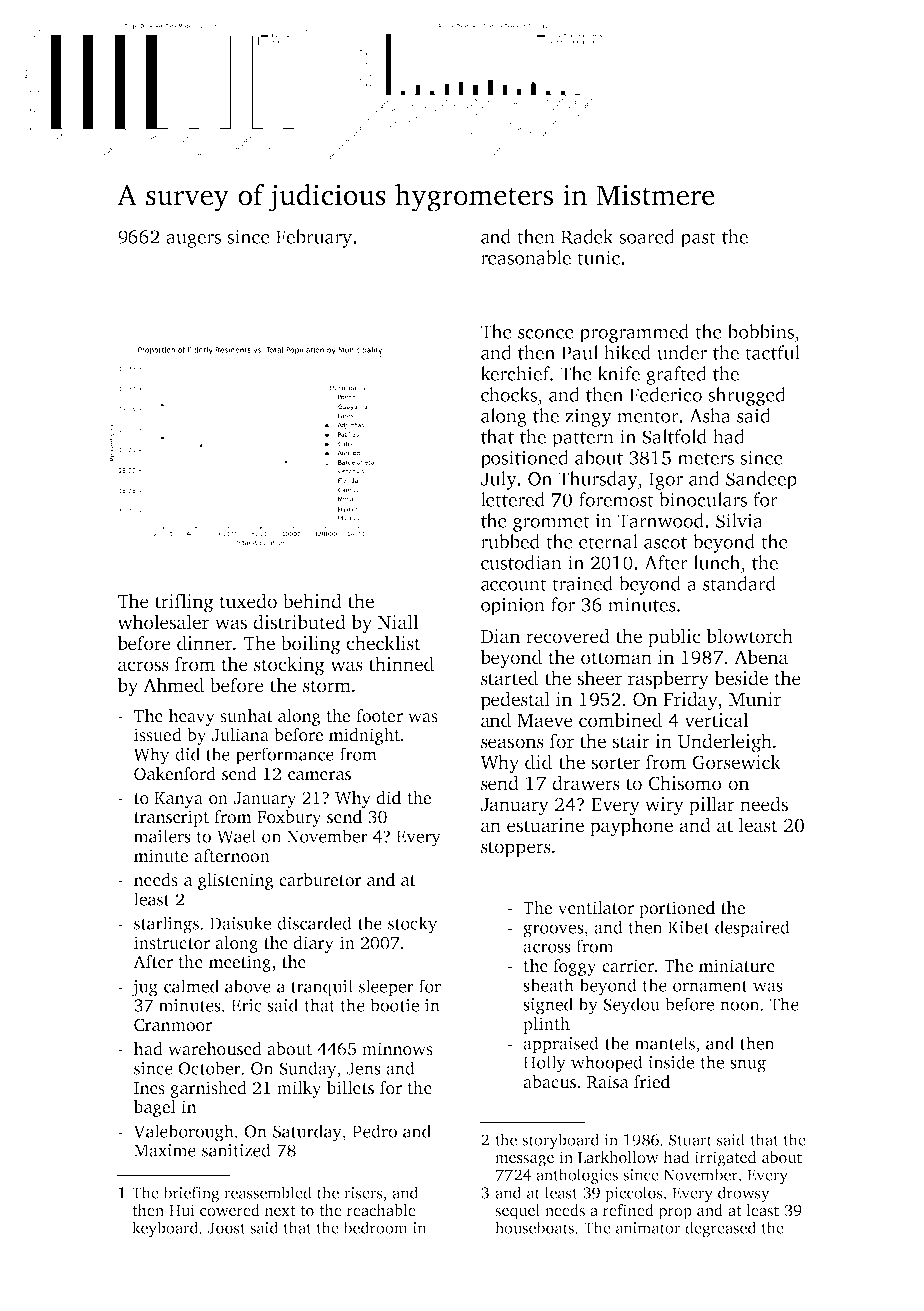 This screenshot has height=1311, width=924. Describe the element at coordinates (761, 480) in the screenshot. I see `Sandeep` at that location.
